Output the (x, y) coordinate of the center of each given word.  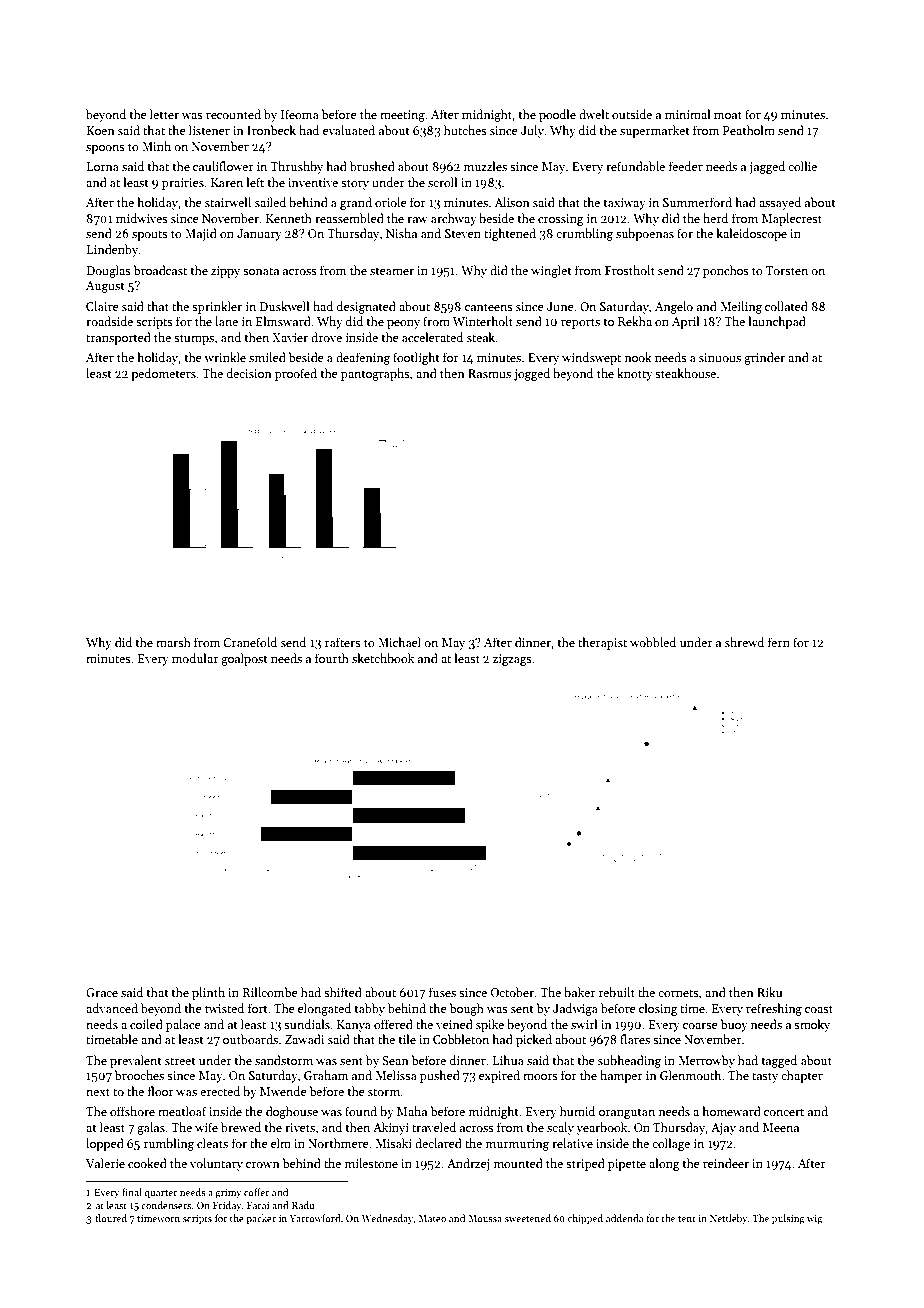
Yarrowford (315, 1218)
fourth (332, 658)
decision (249, 373)
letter (164, 114)
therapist (602, 643)
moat (728, 115)
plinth (208, 993)
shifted (343, 992)
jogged (532, 374)
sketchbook (383, 658)
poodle (557, 115)
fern (779, 642)
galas (151, 1128)
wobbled (653, 642)
